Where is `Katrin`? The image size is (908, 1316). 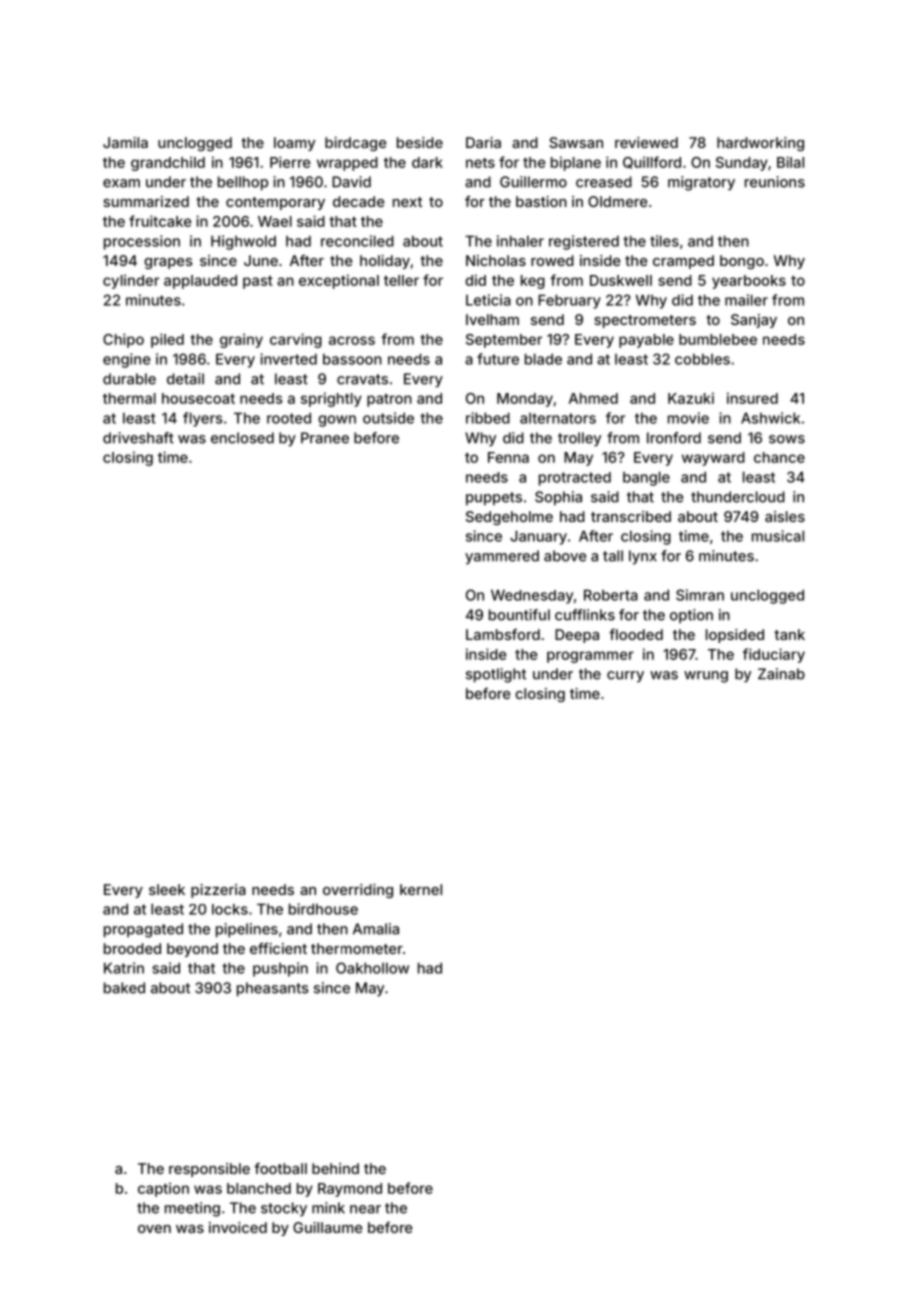
Katrin is located at coordinates (124, 968).
